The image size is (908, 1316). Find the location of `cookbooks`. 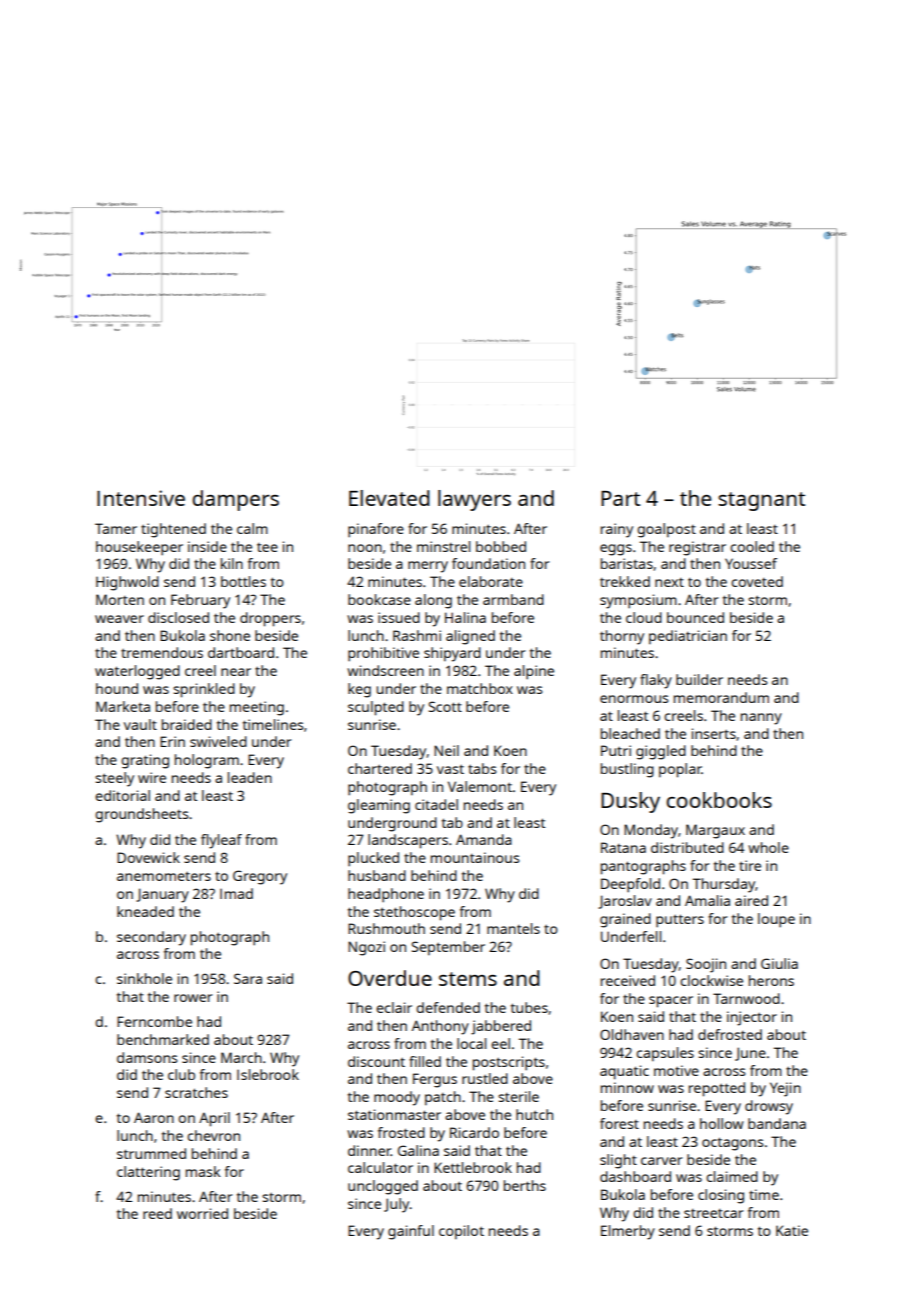

cookbooks is located at coordinates (719, 800).
